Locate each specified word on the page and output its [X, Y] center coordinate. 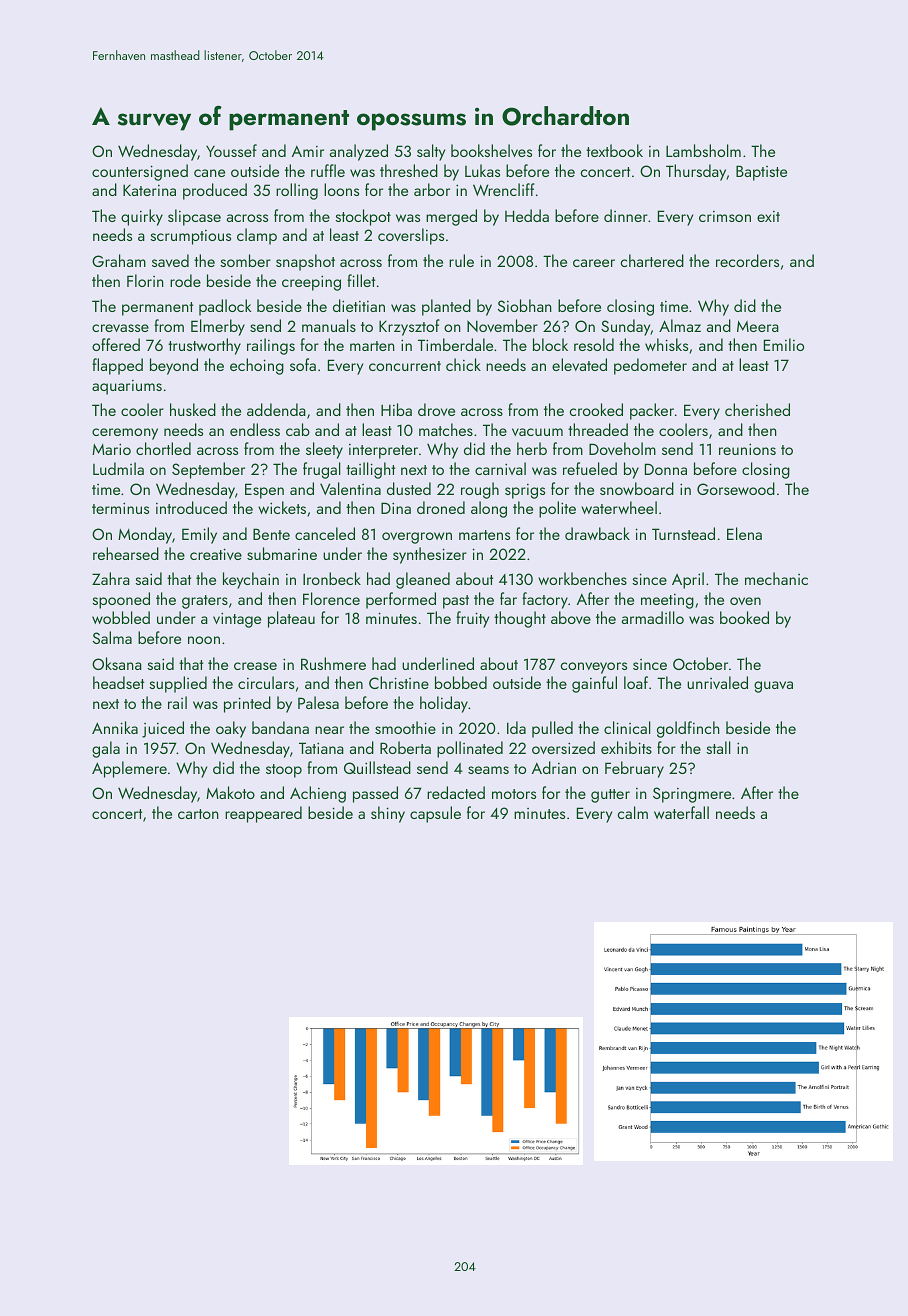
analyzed [359, 152]
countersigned [140, 172]
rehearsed [126, 553]
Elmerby [218, 327]
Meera [758, 326]
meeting [667, 601]
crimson [725, 216]
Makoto [230, 792]
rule [461, 260]
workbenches [582, 578]
